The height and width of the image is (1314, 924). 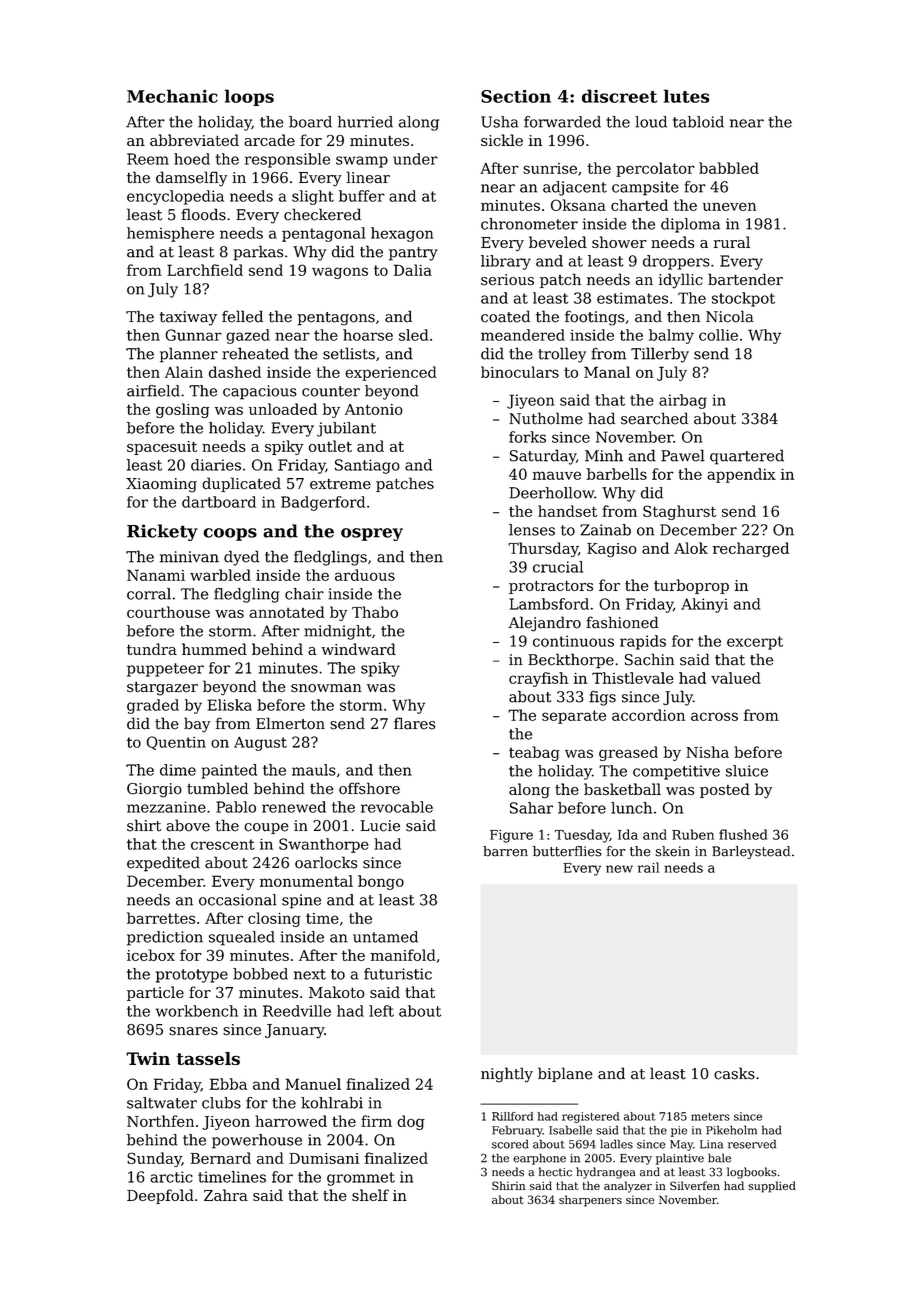 I want to click on Zahra, so click(x=226, y=1195).
